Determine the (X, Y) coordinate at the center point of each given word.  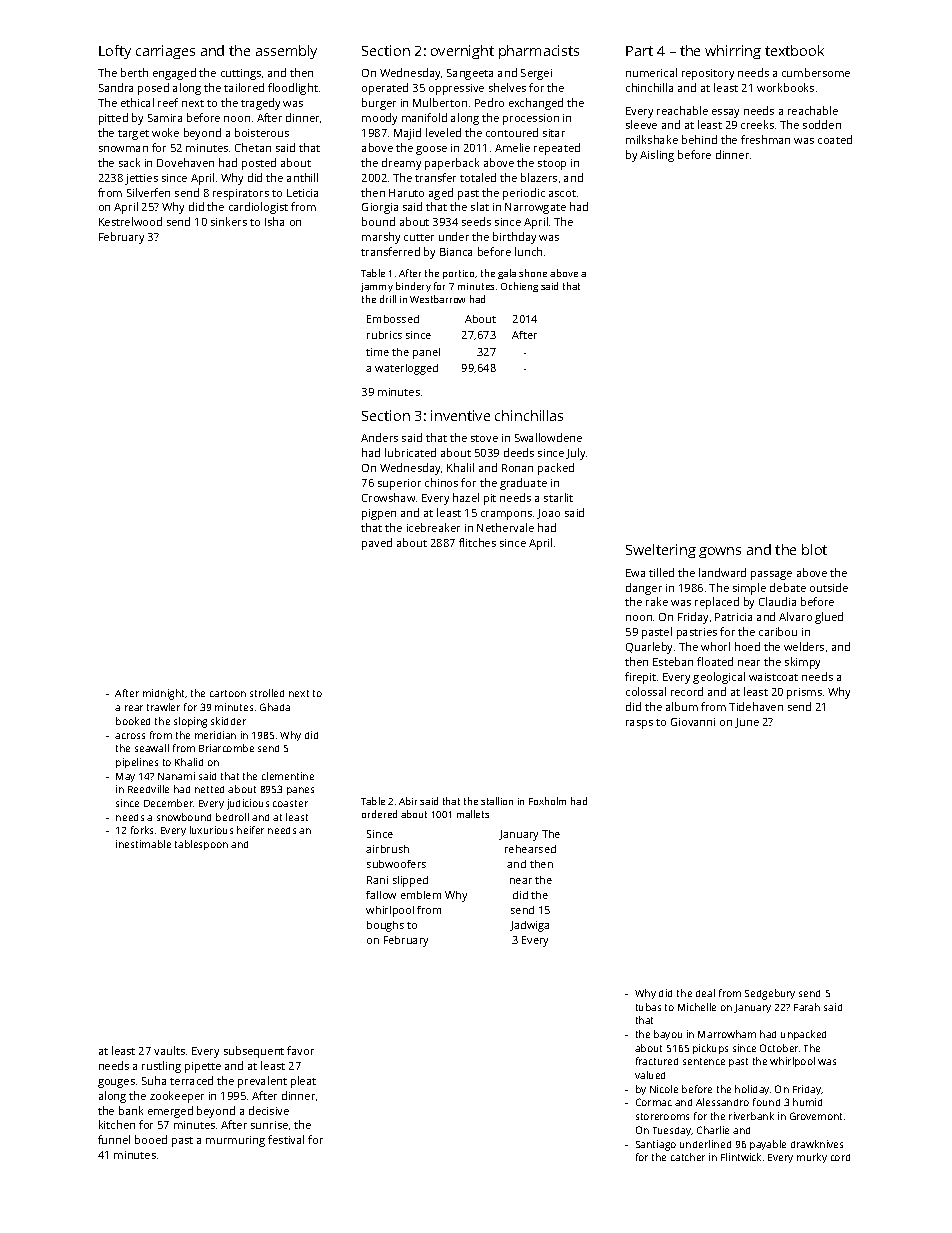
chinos (441, 482)
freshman (765, 139)
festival (286, 1139)
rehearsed (530, 849)
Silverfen (148, 192)
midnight (164, 694)
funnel (114, 1139)
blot (814, 549)
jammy (377, 287)
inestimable (143, 844)
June (747, 723)
